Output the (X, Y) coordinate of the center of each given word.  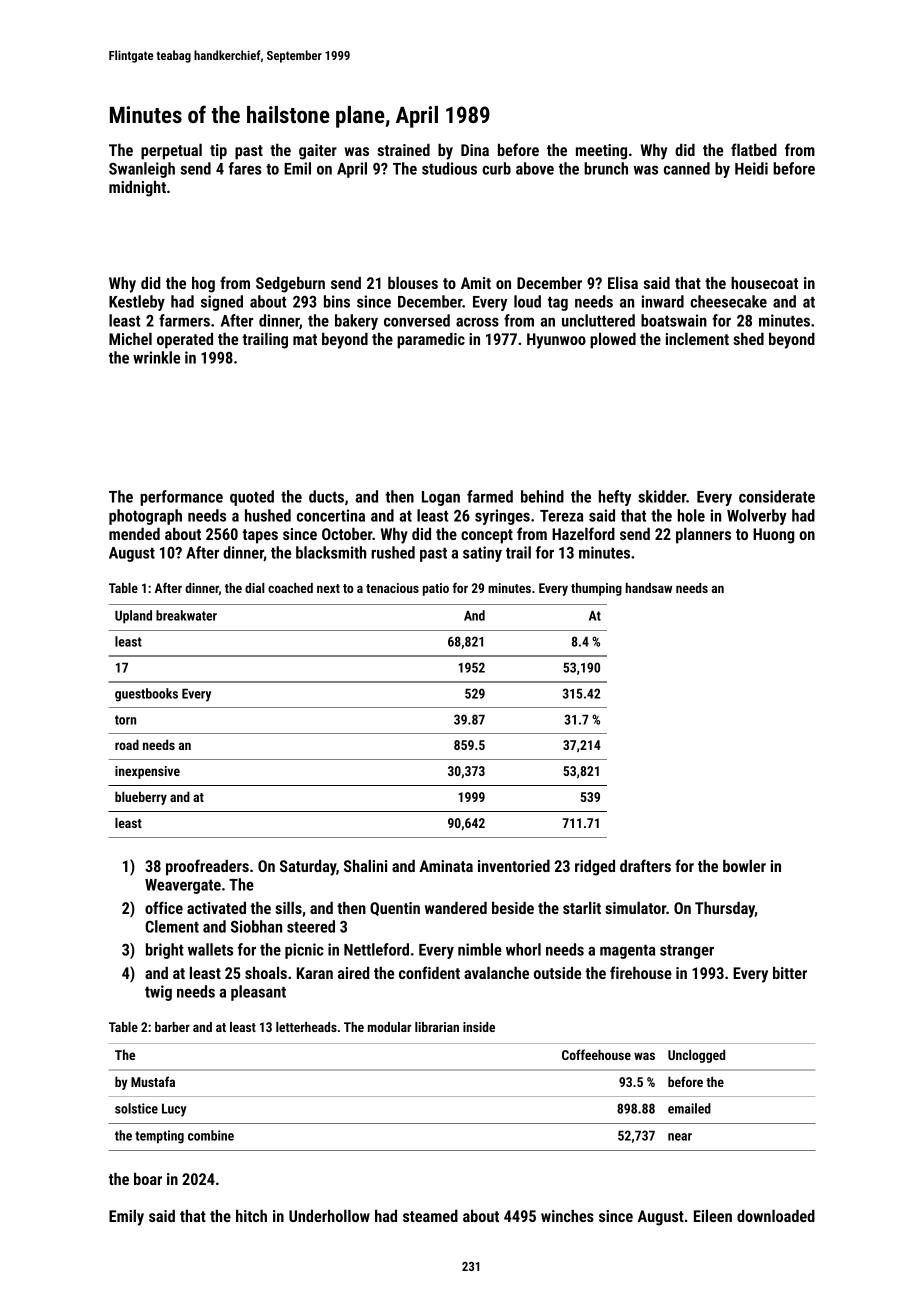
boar (148, 1179)
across (477, 322)
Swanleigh (142, 170)
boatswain (674, 320)
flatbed (754, 149)
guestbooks (146, 695)
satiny (482, 554)
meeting (601, 152)
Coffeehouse (596, 1054)
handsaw (649, 588)
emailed (689, 1108)
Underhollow (329, 1216)
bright (165, 951)
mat (305, 339)
